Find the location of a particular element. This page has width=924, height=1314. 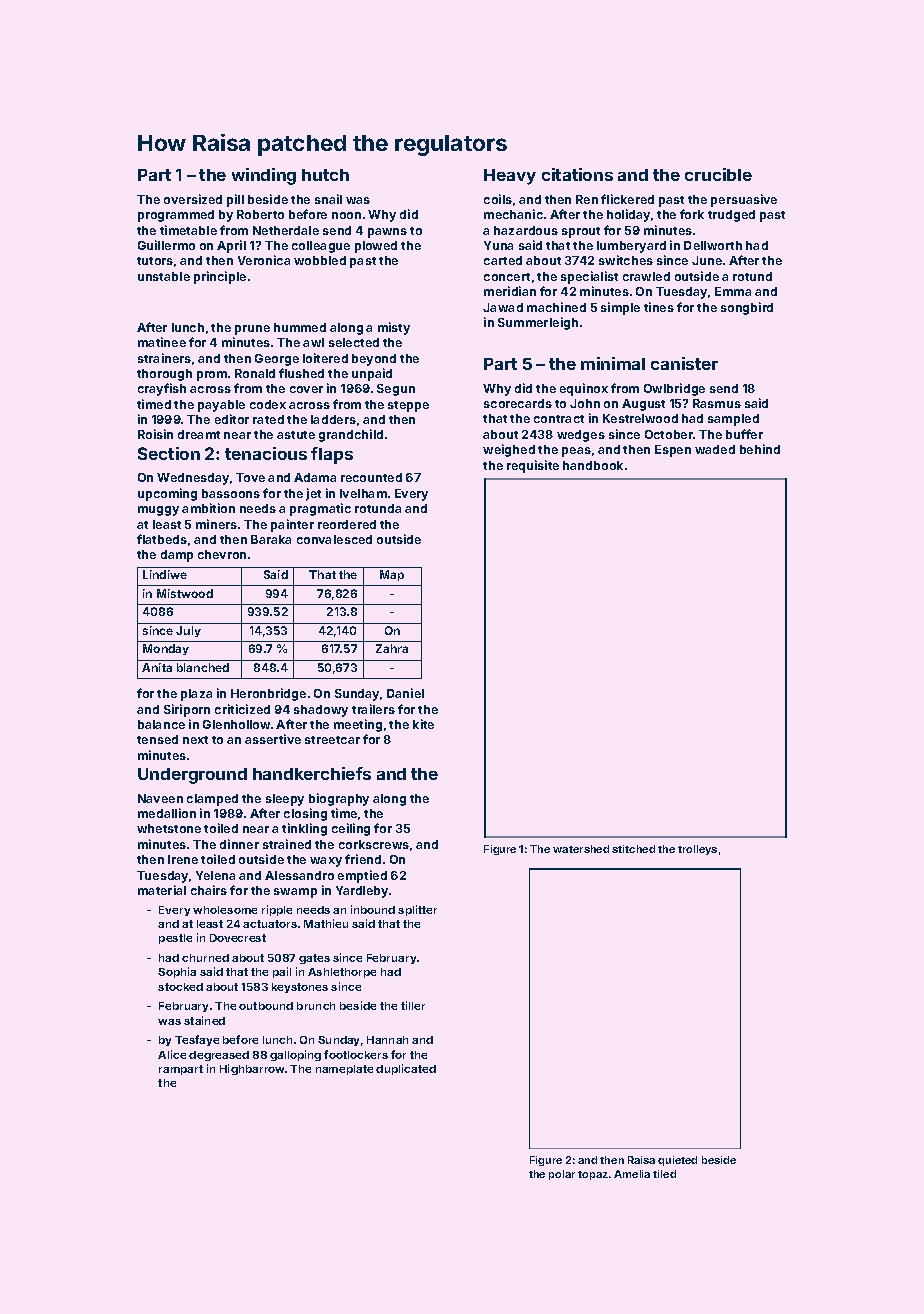

watershed is located at coordinates (581, 849).
